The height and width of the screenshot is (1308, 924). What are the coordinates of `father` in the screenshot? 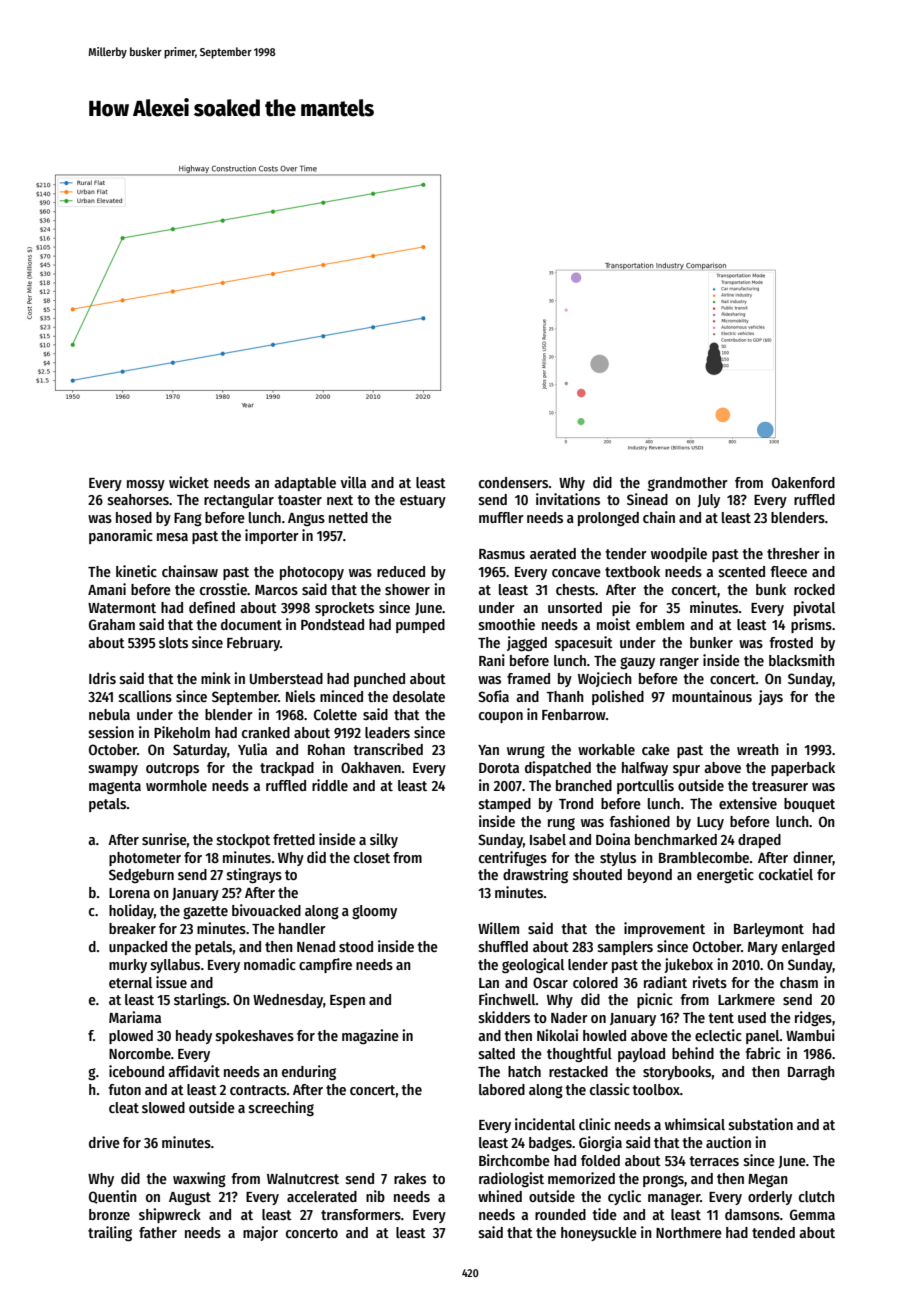 It's located at (158, 1232).
